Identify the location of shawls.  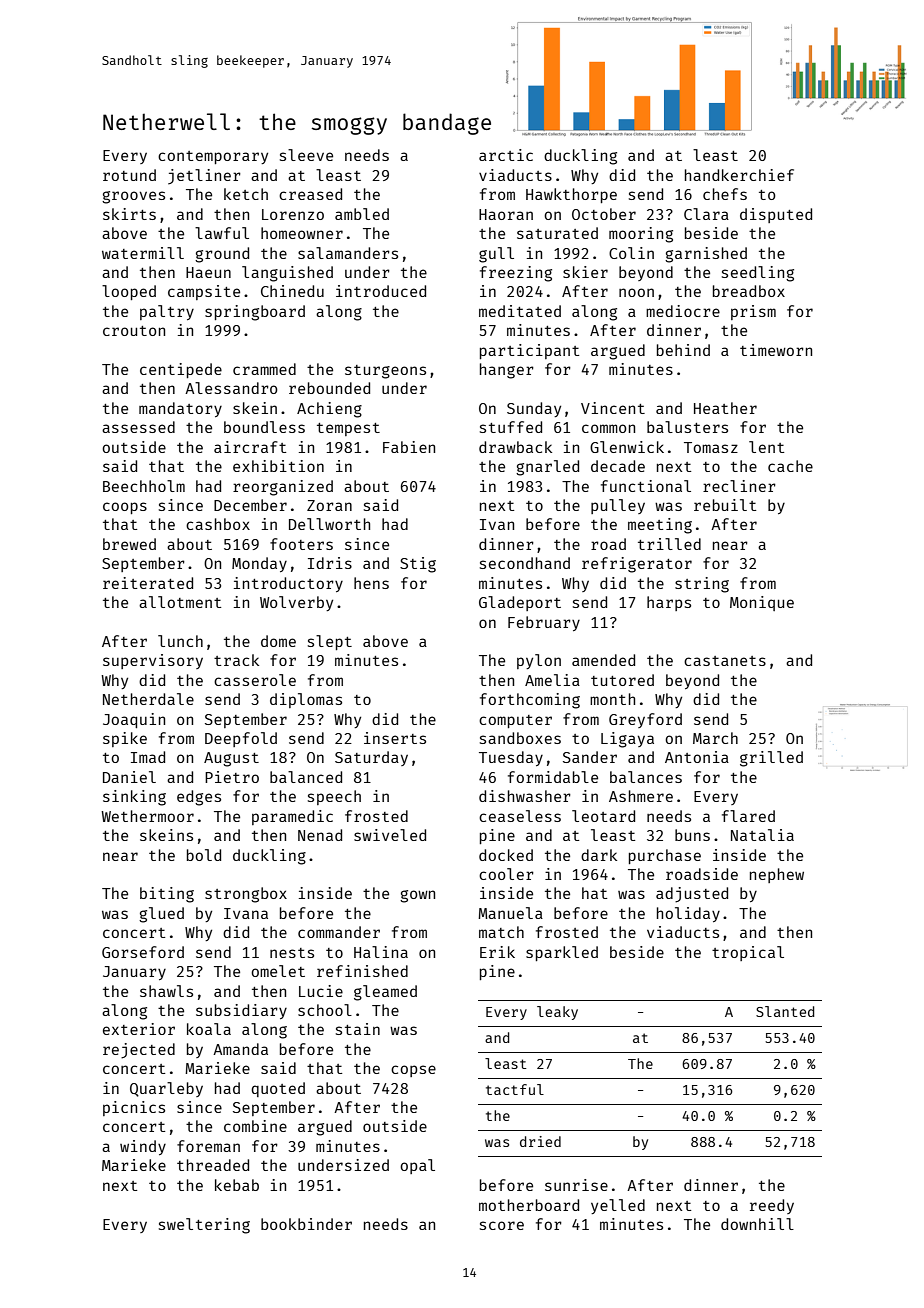
(166, 991).
